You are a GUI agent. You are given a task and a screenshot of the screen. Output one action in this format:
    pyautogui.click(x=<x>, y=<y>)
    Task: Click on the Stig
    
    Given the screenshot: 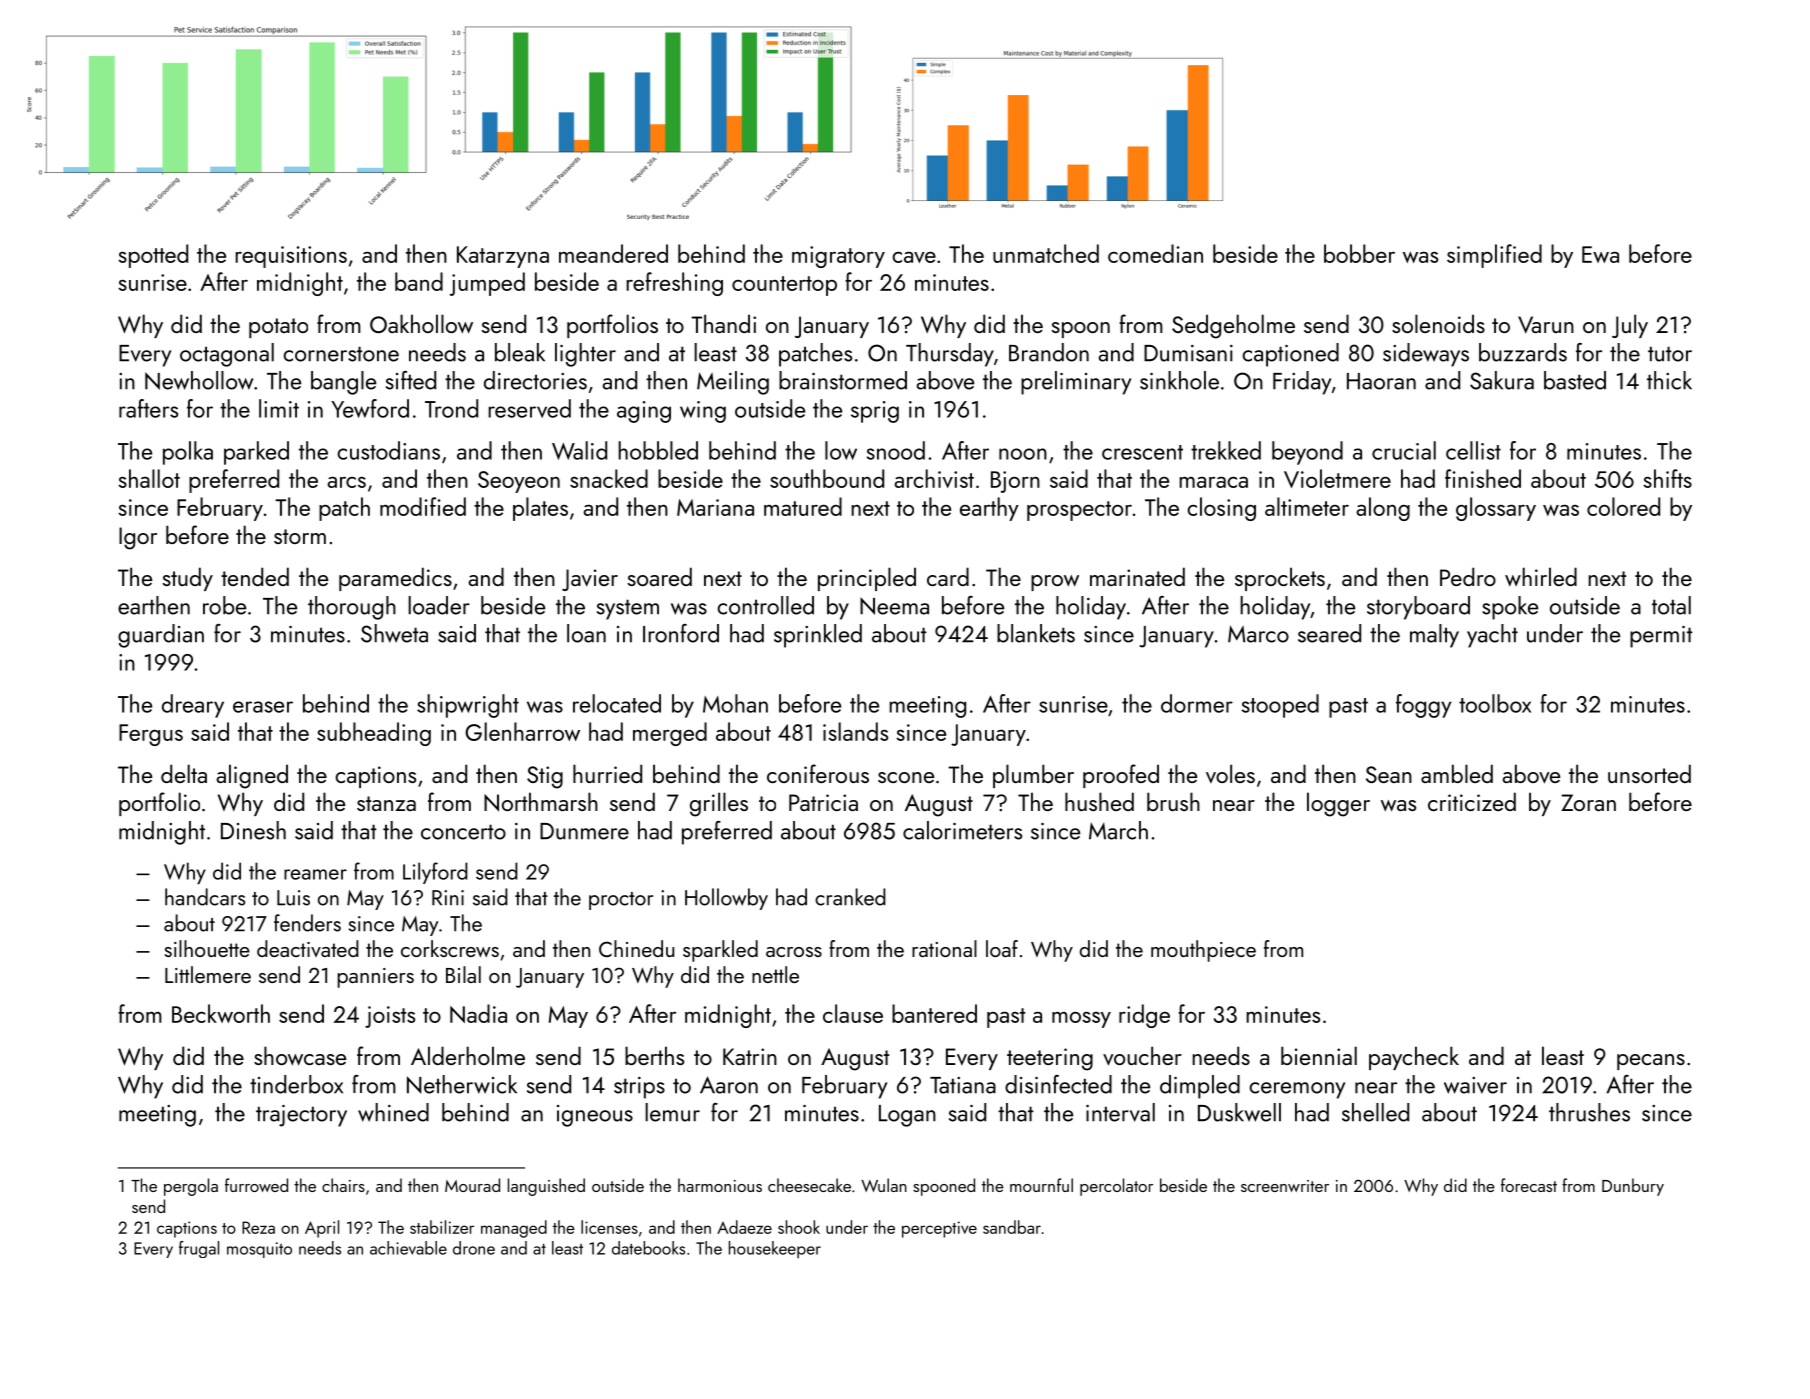 What is the action you would take?
    pyautogui.click(x=545, y=777)
